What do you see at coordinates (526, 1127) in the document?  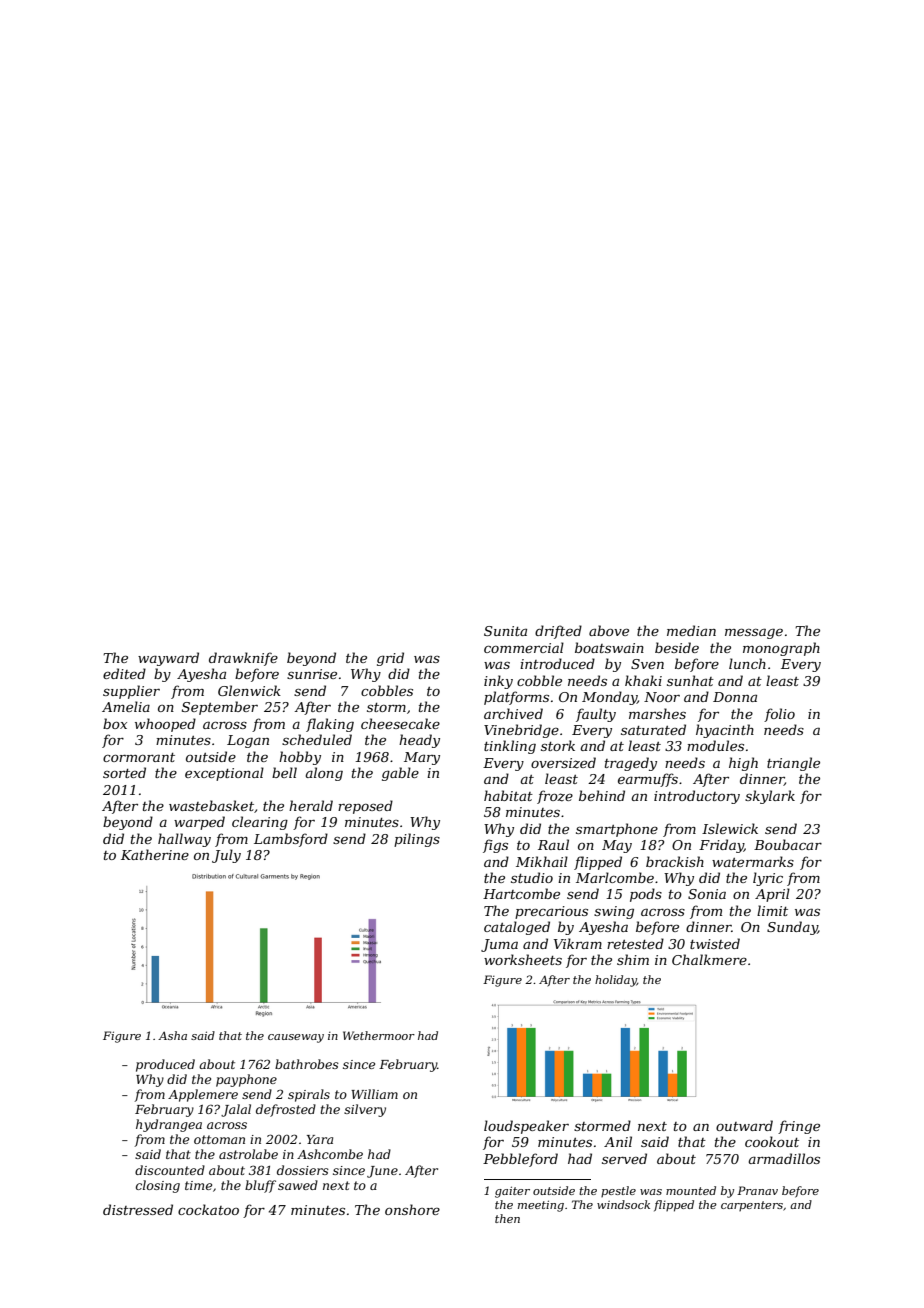 I see `loudspeaker` at bounding box center [526, 1127].
